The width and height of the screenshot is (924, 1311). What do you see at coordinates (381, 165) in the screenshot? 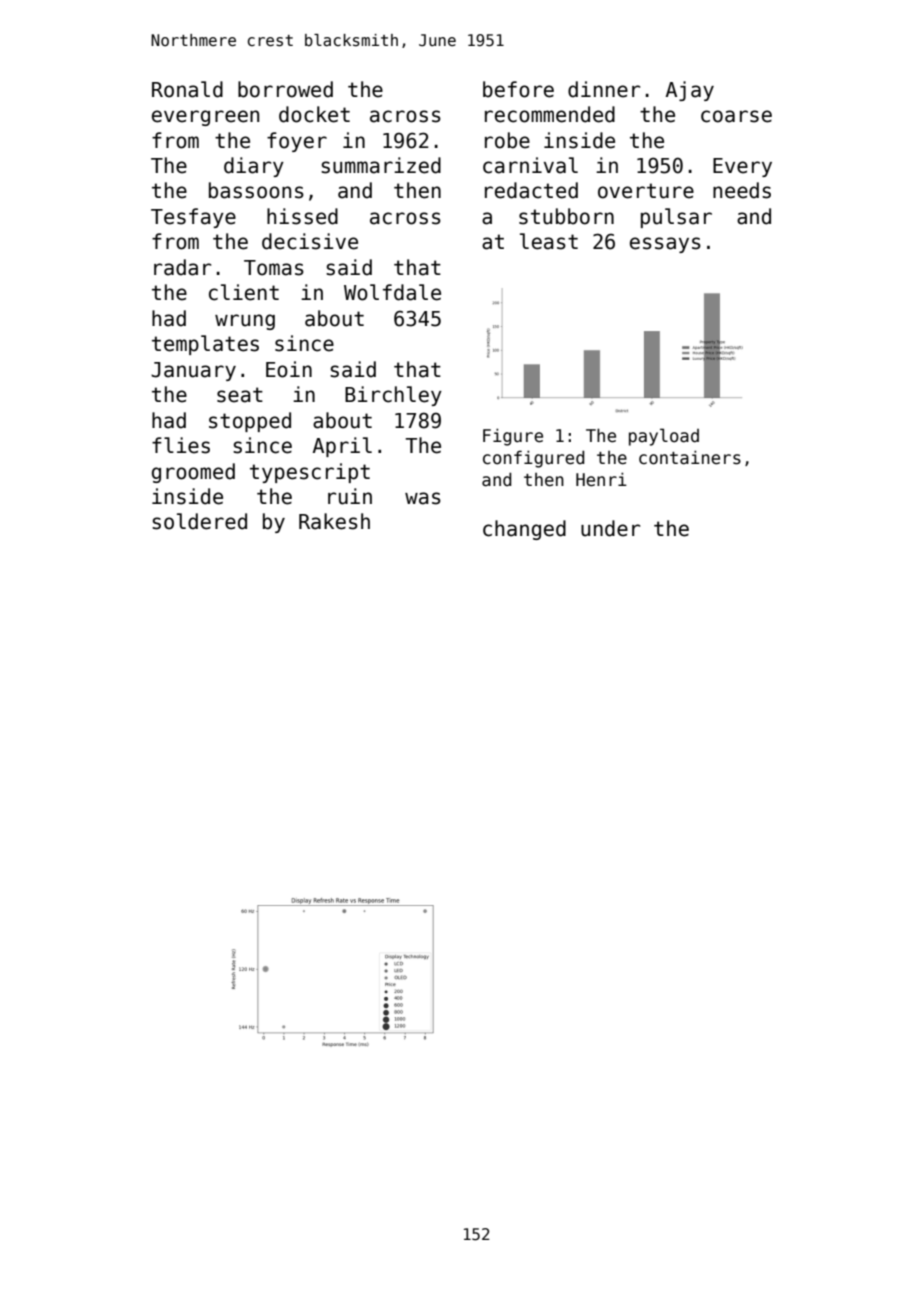
I see `summarized` at bounding box center [381, 165].
